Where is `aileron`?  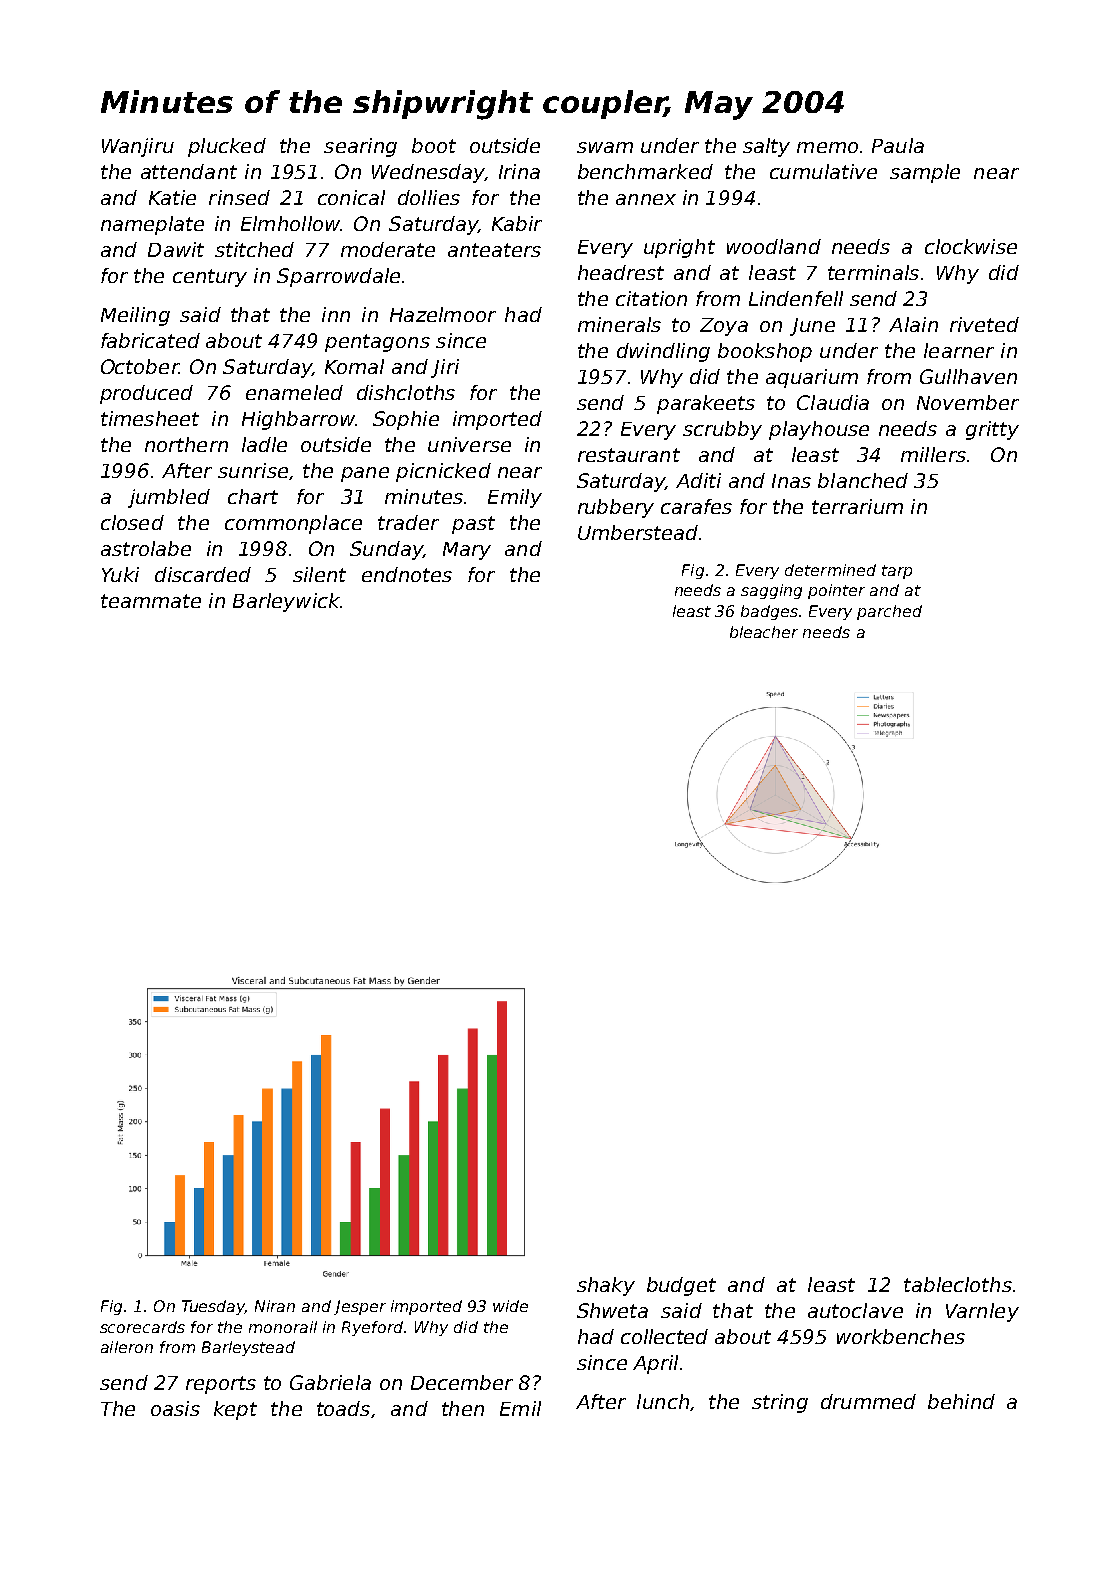
aileron is located at coordinates (127, 1347).
